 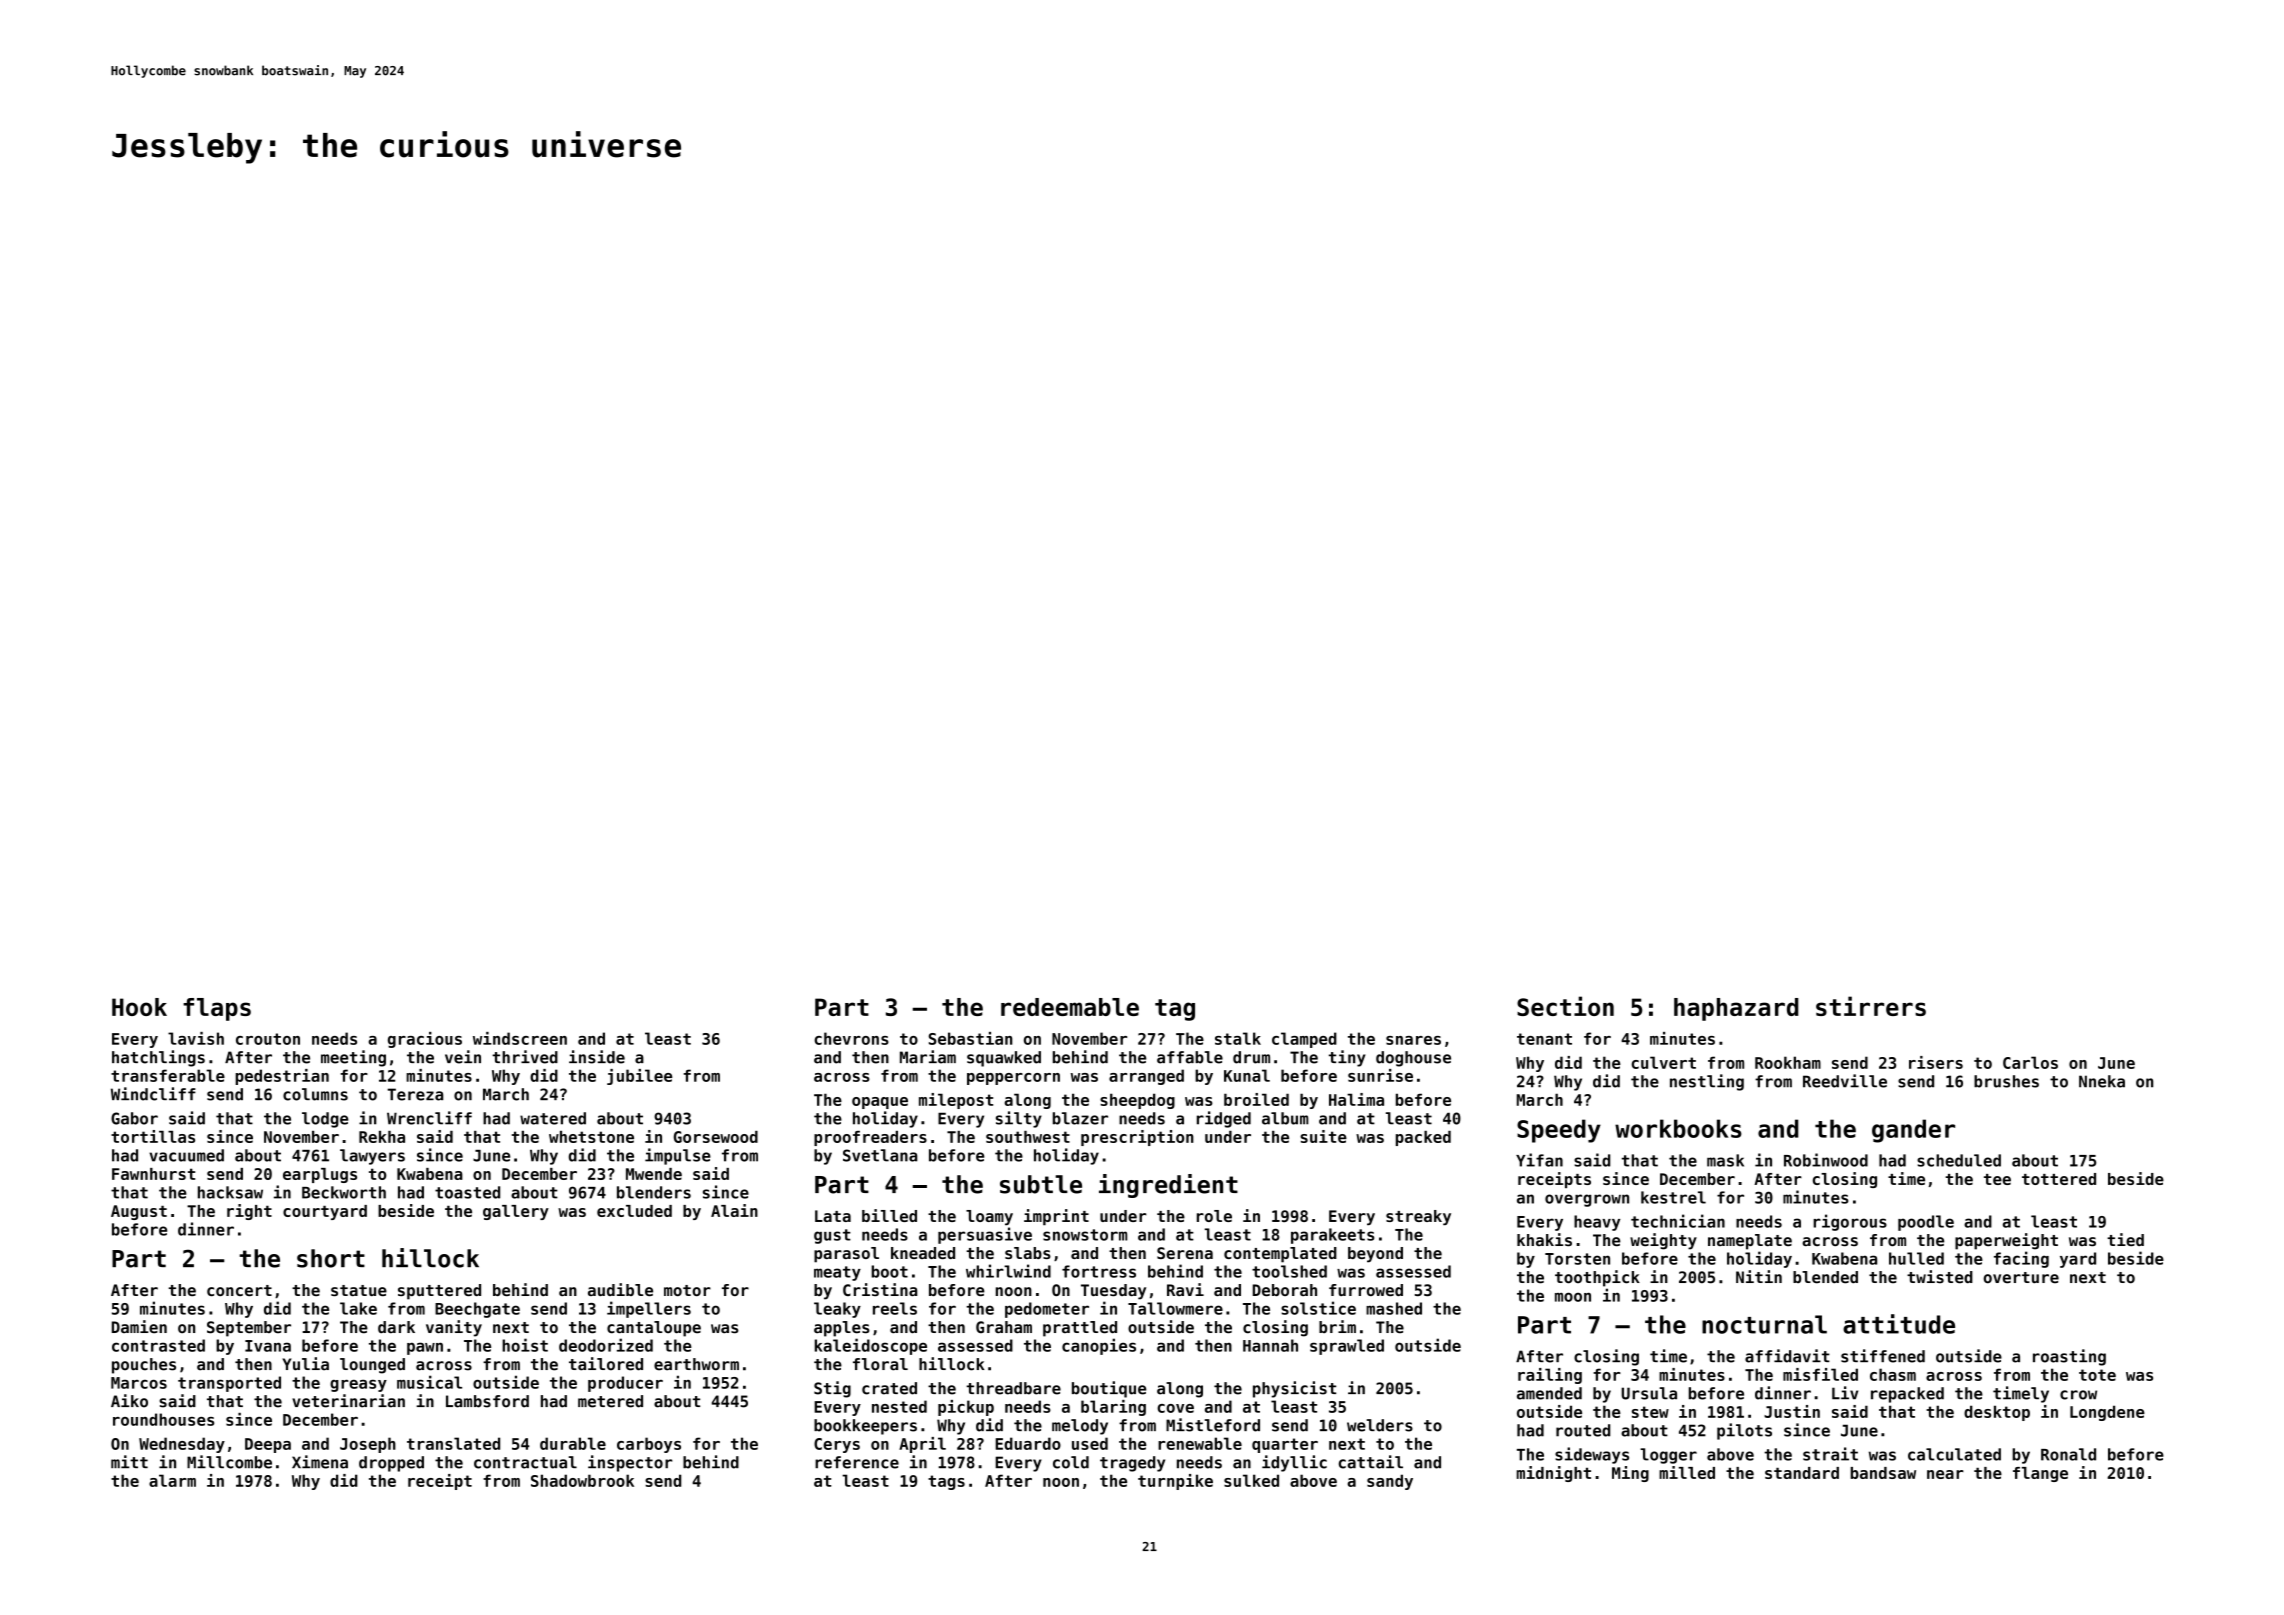 What do you see at coordinates (249, 1212) in the screenshot?
I see `right` at bounding box center [249, 1212].
